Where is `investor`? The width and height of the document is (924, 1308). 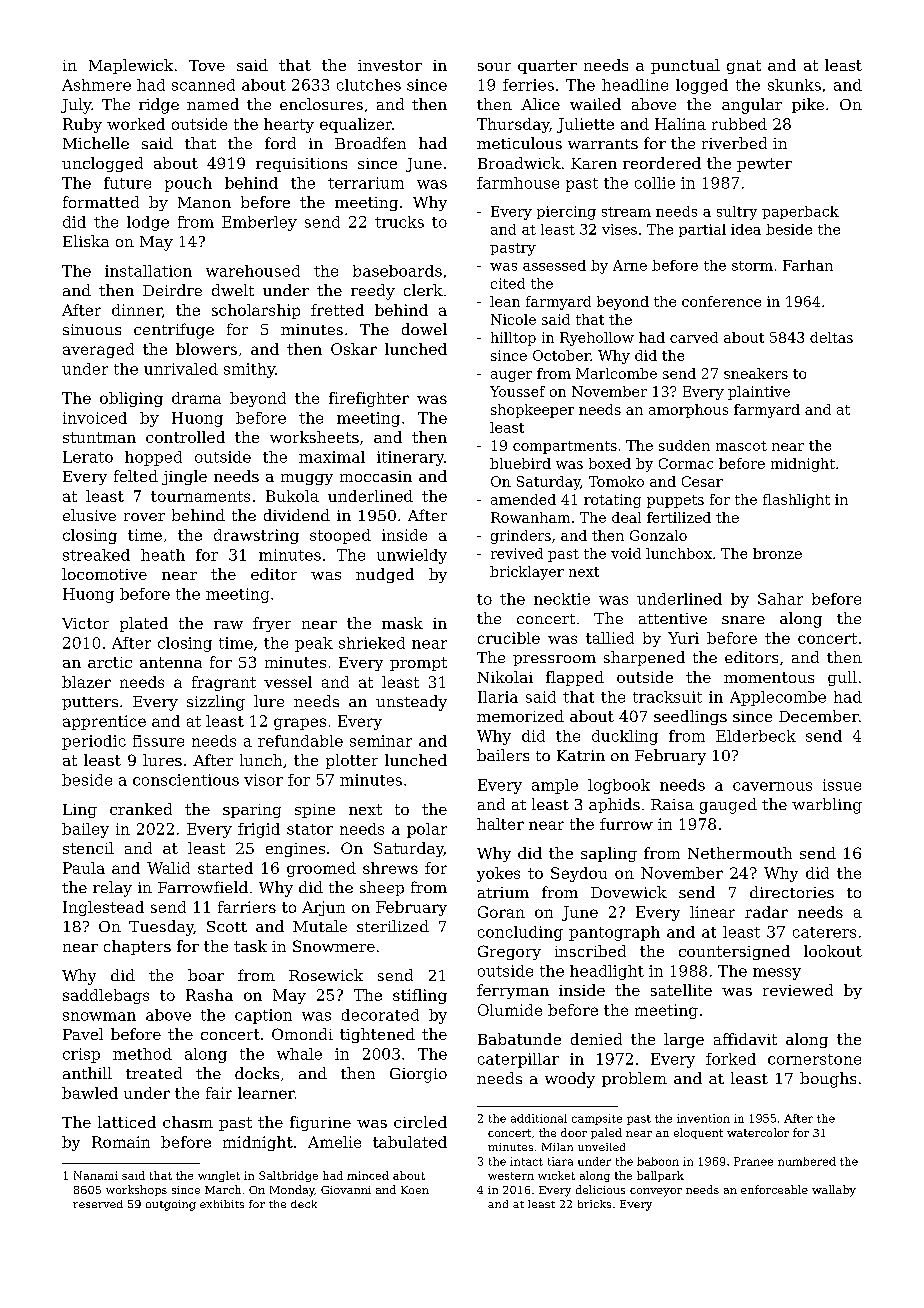
investor is located at coordinates (390, 65).
